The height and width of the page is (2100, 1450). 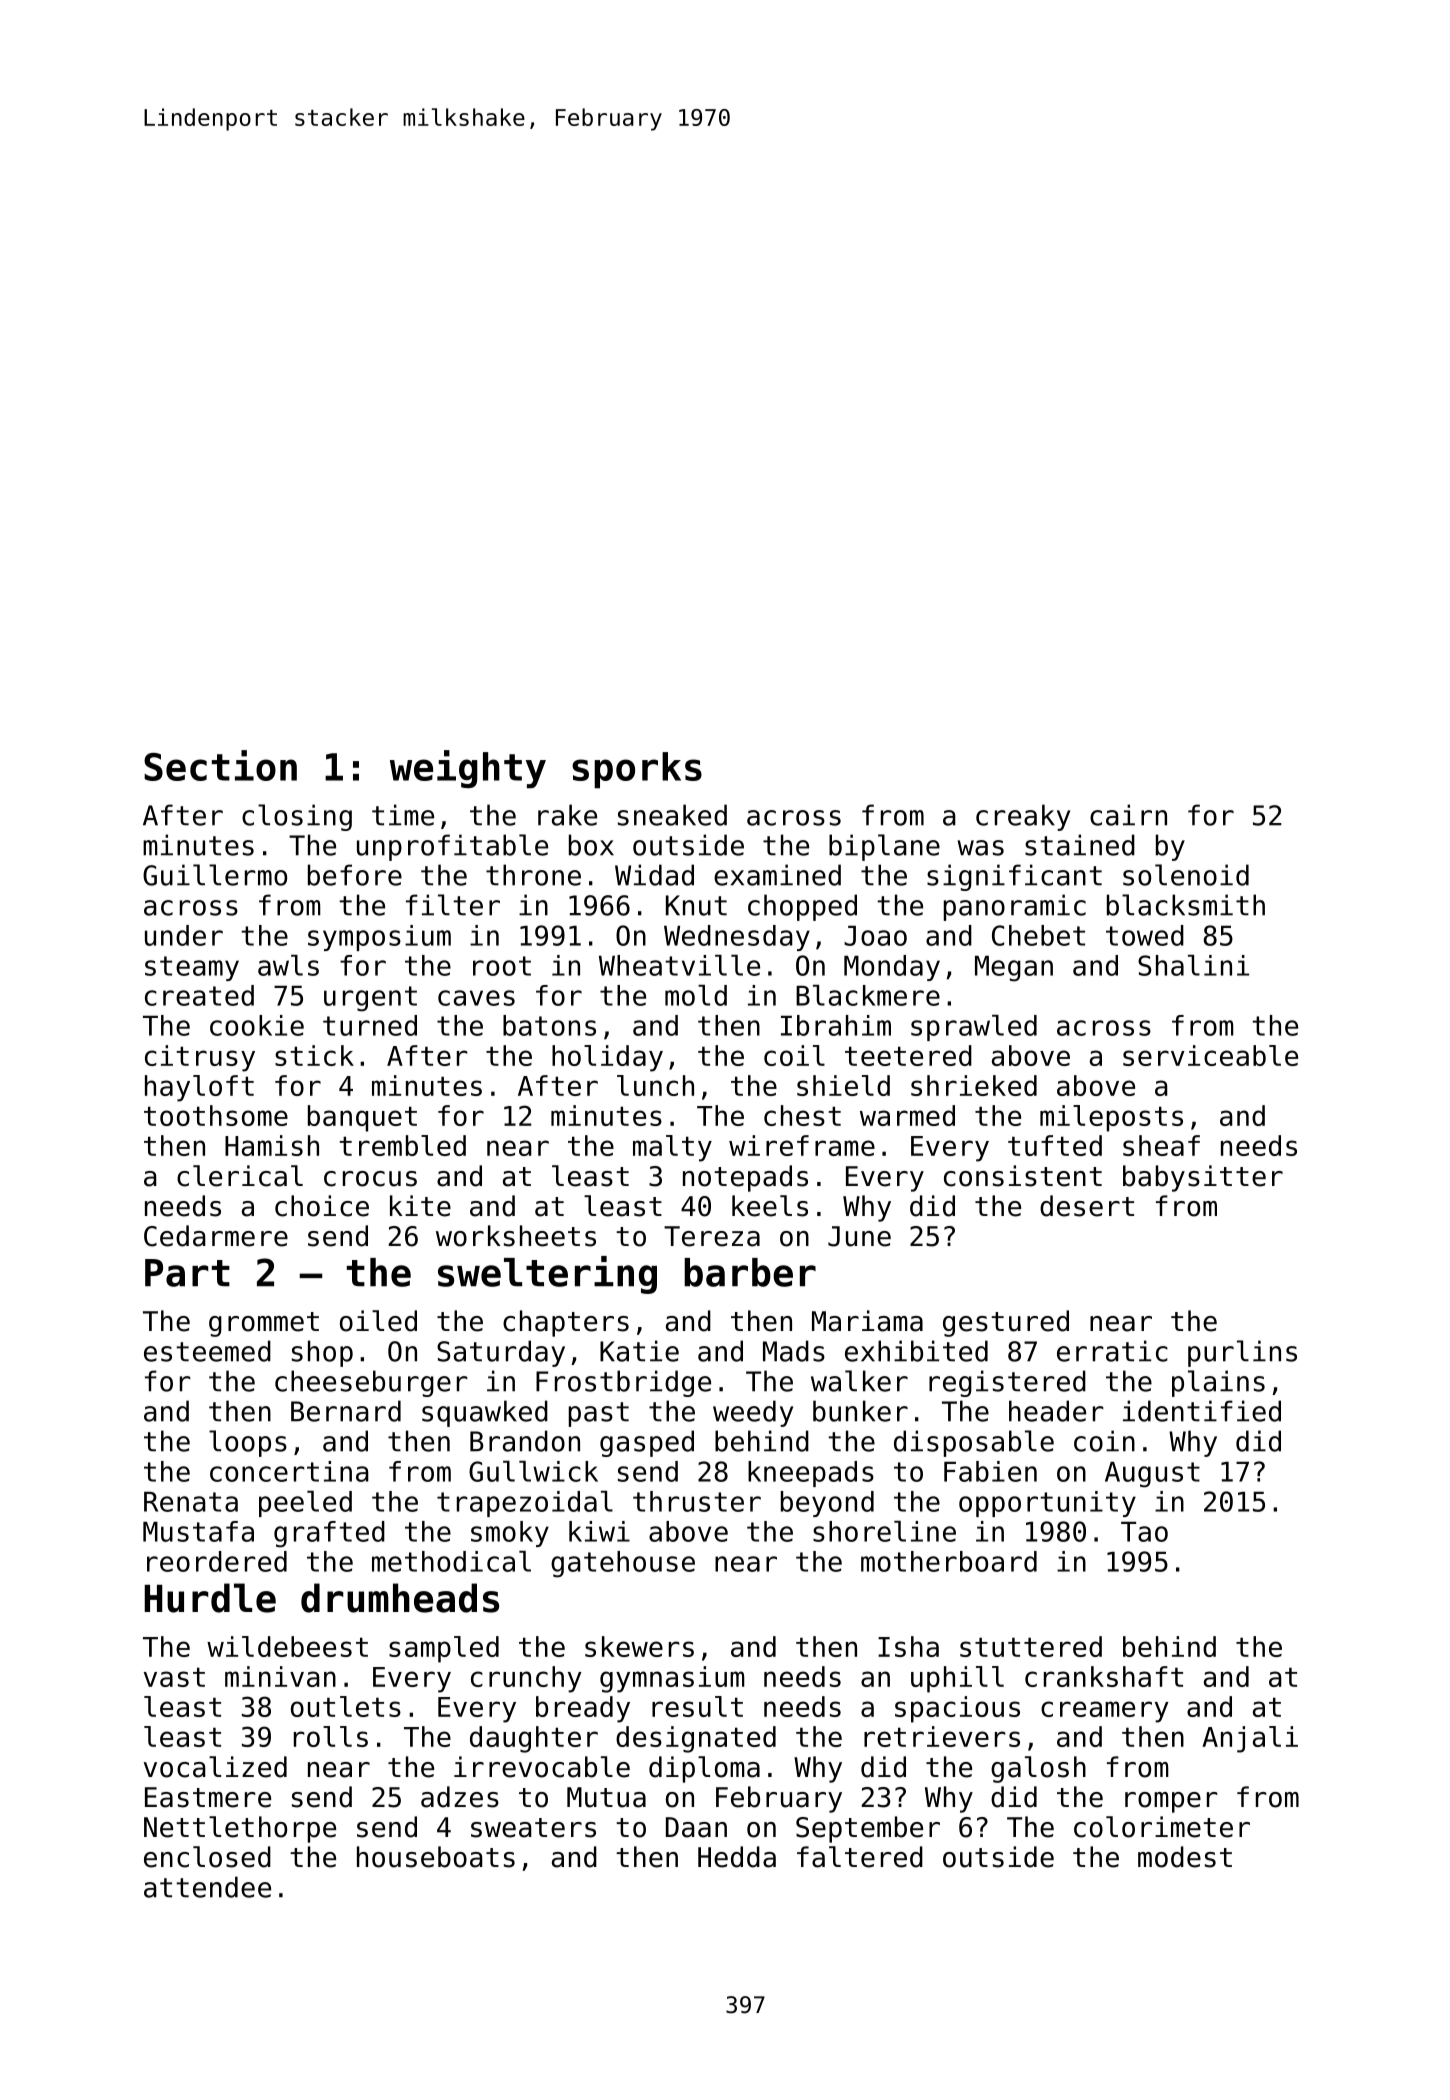 I want to click on sweltering, so click(x=547, y=1275).
